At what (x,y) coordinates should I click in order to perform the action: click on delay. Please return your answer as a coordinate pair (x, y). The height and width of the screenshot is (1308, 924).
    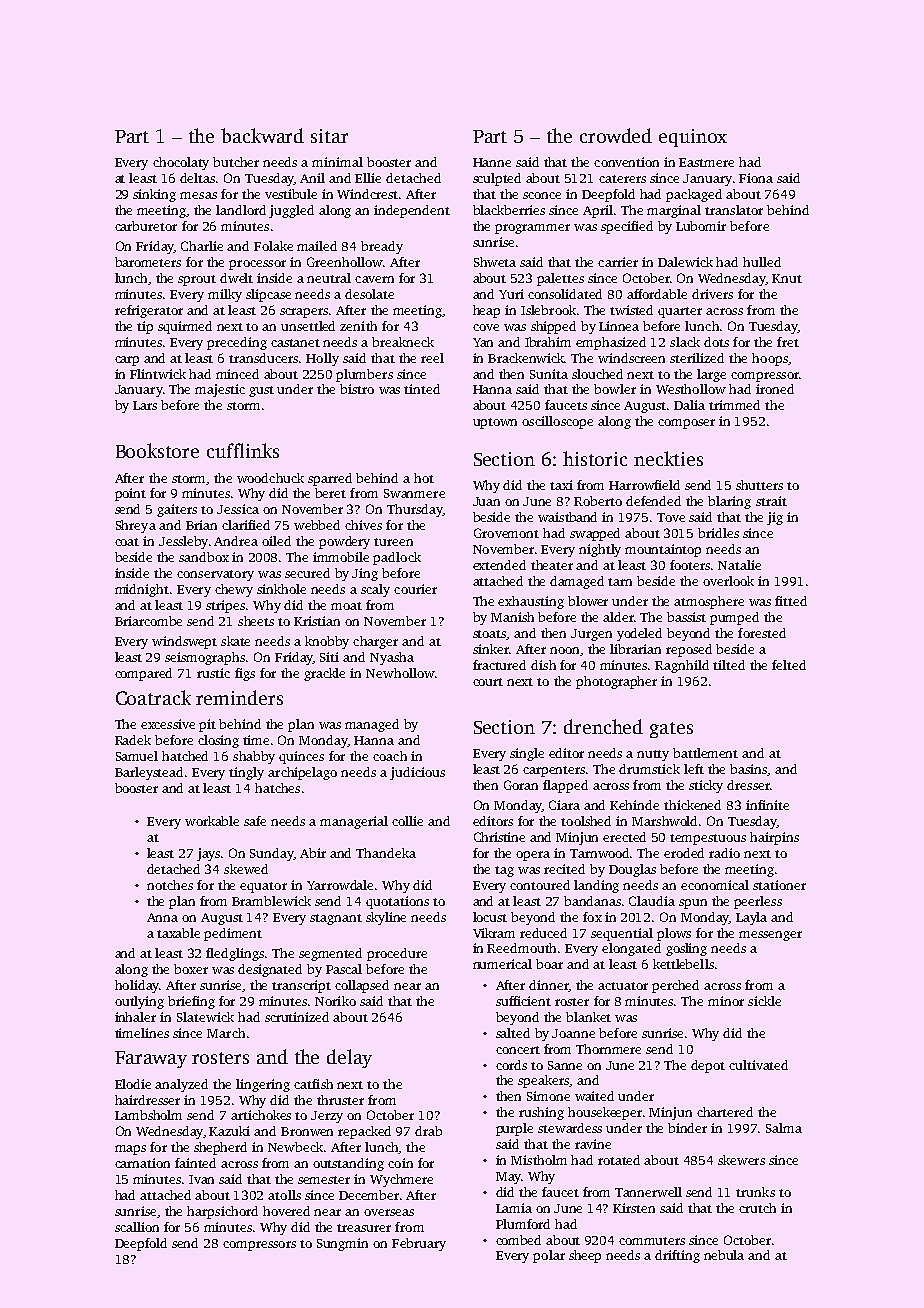
    Looking at the image, I should click on (349, 1058).
